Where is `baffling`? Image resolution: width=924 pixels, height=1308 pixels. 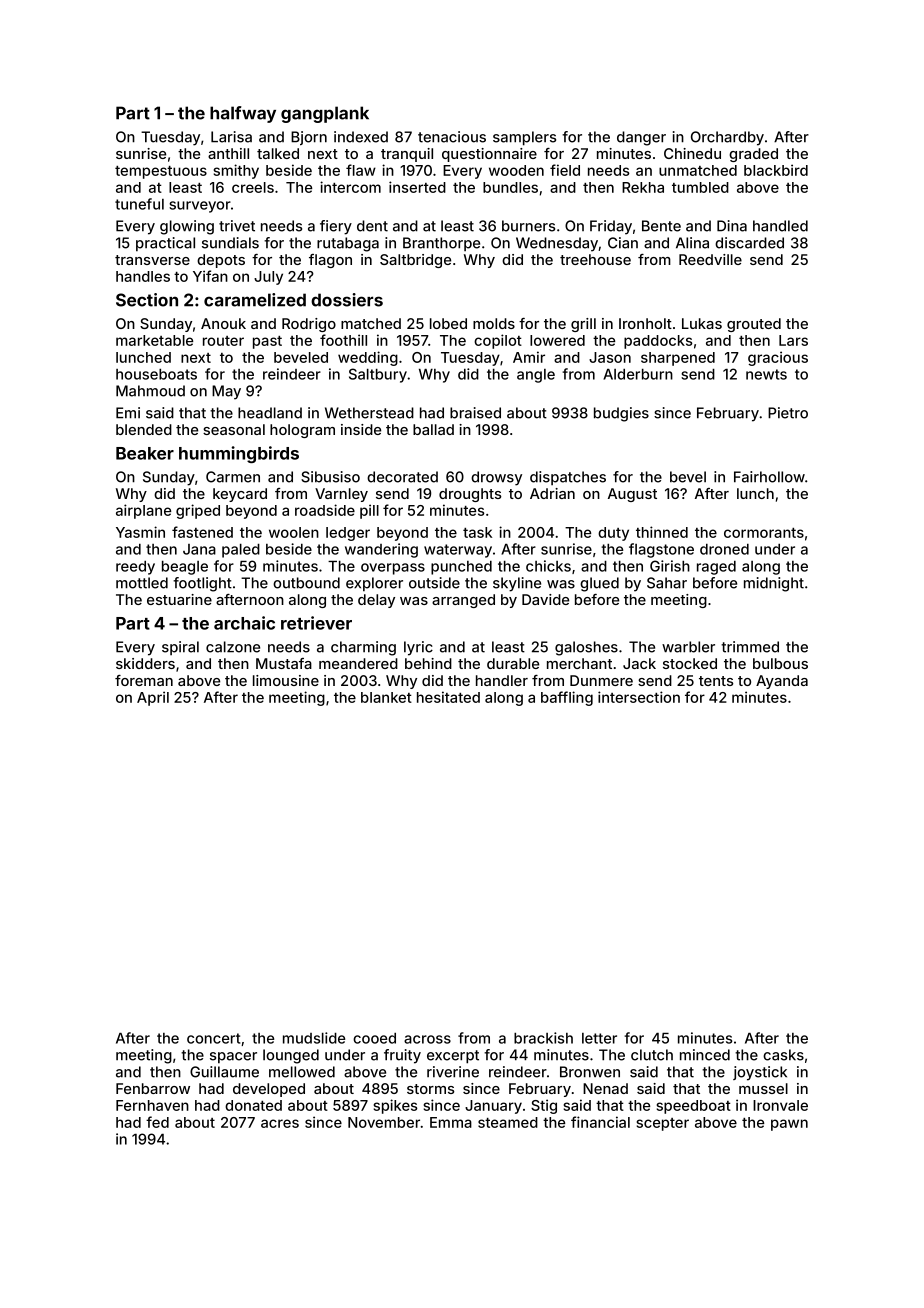
baffling is located at coordinates (567, 698).
